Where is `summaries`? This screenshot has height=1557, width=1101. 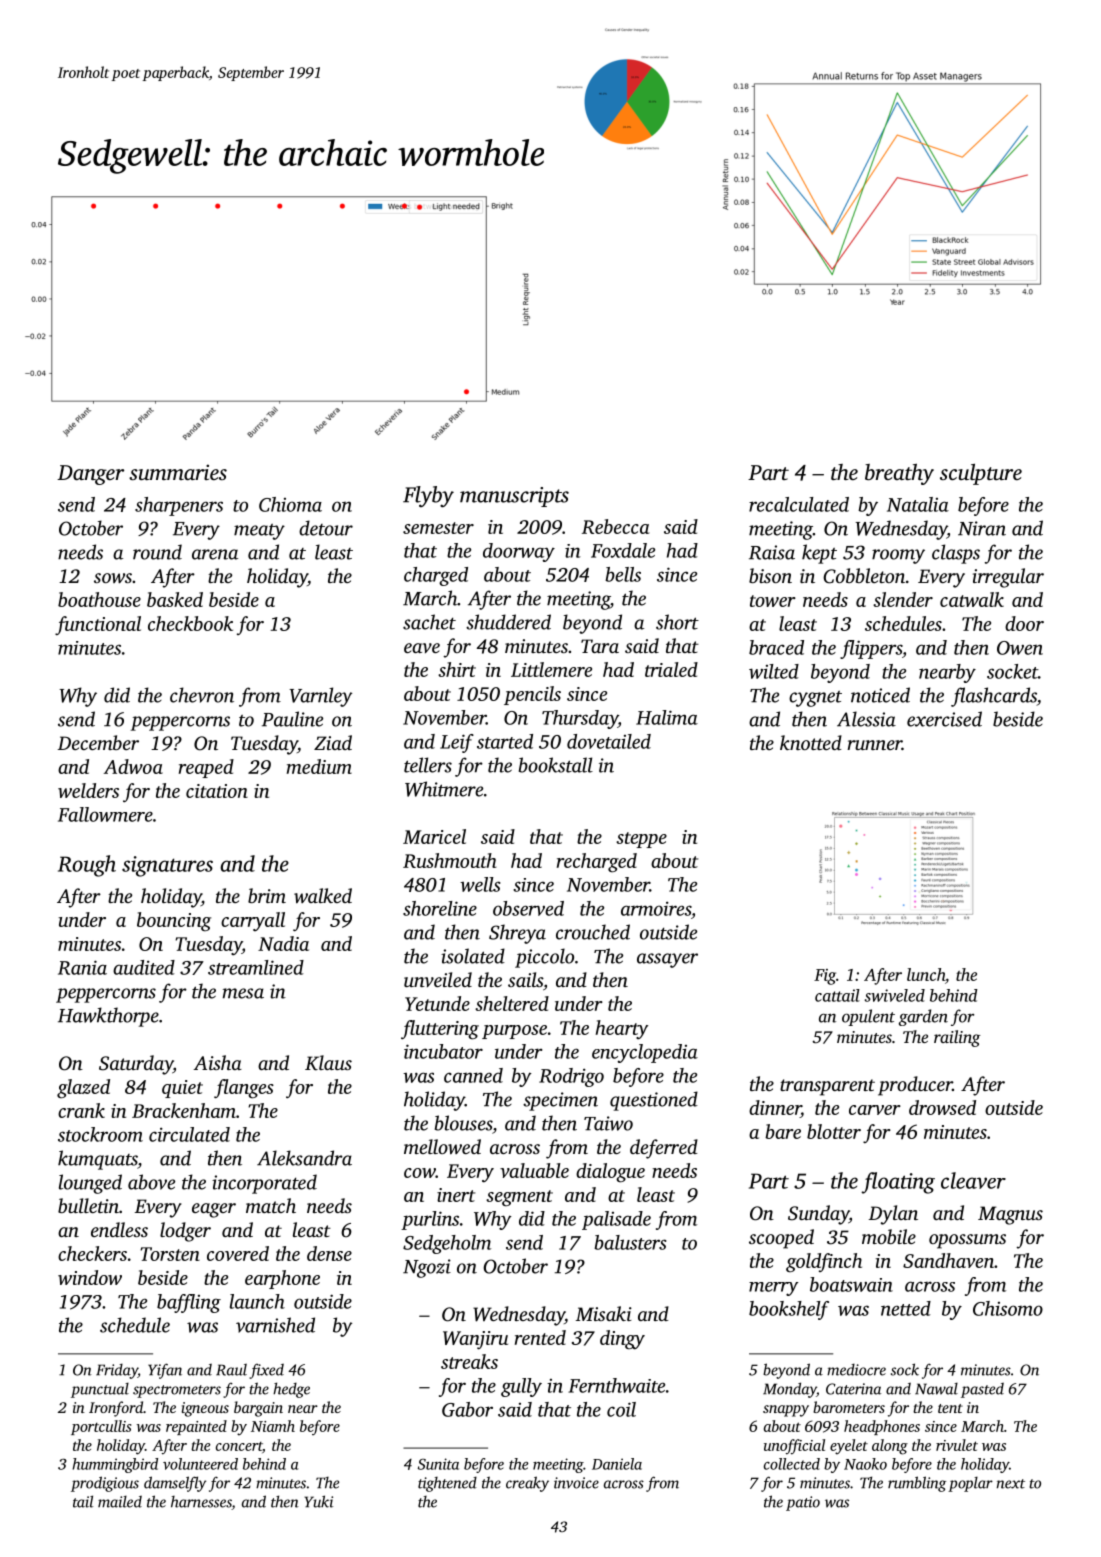 summaries is located at coordinates (178, 472).
